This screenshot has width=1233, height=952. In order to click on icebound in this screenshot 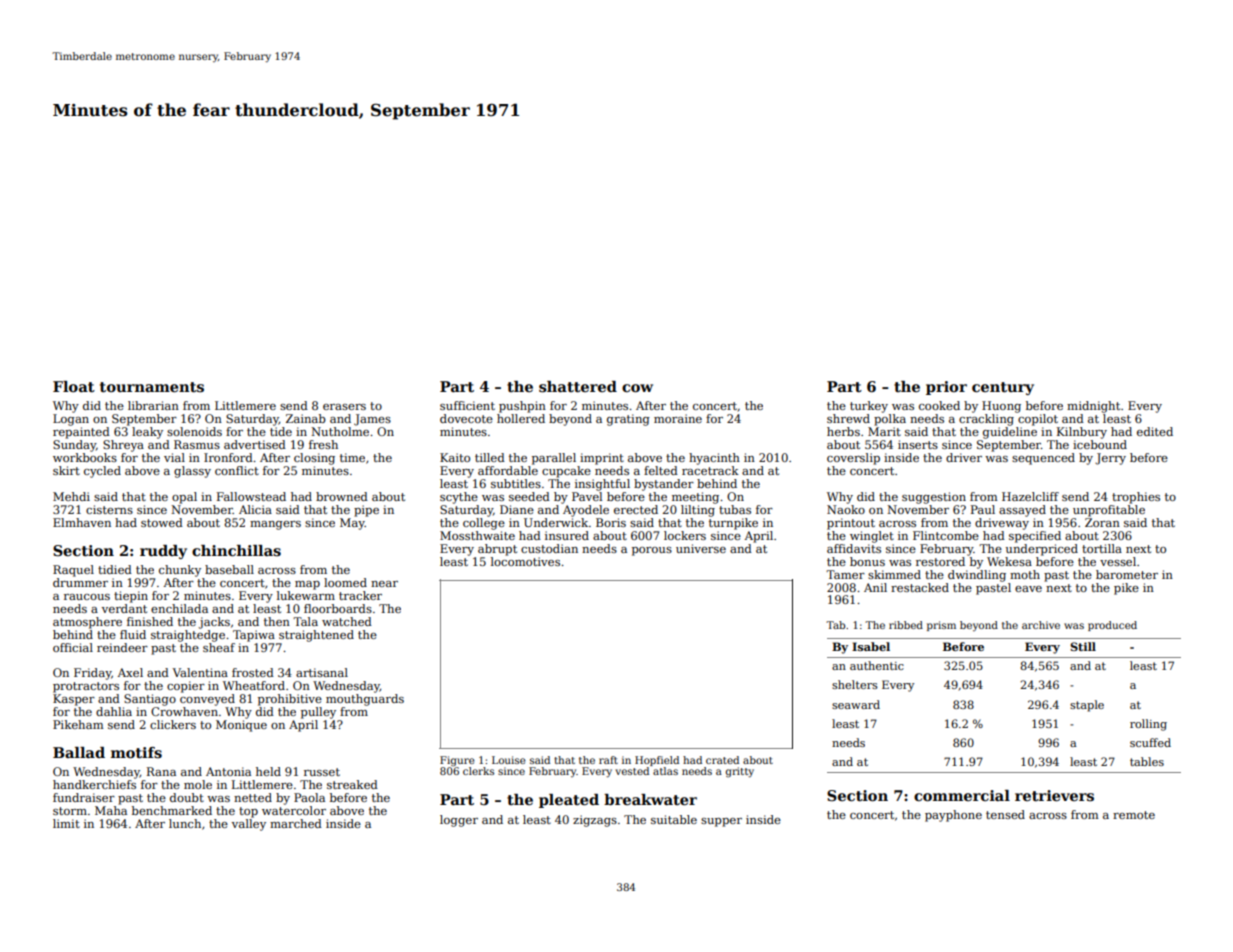, I will do `click(1100, 444)`.
